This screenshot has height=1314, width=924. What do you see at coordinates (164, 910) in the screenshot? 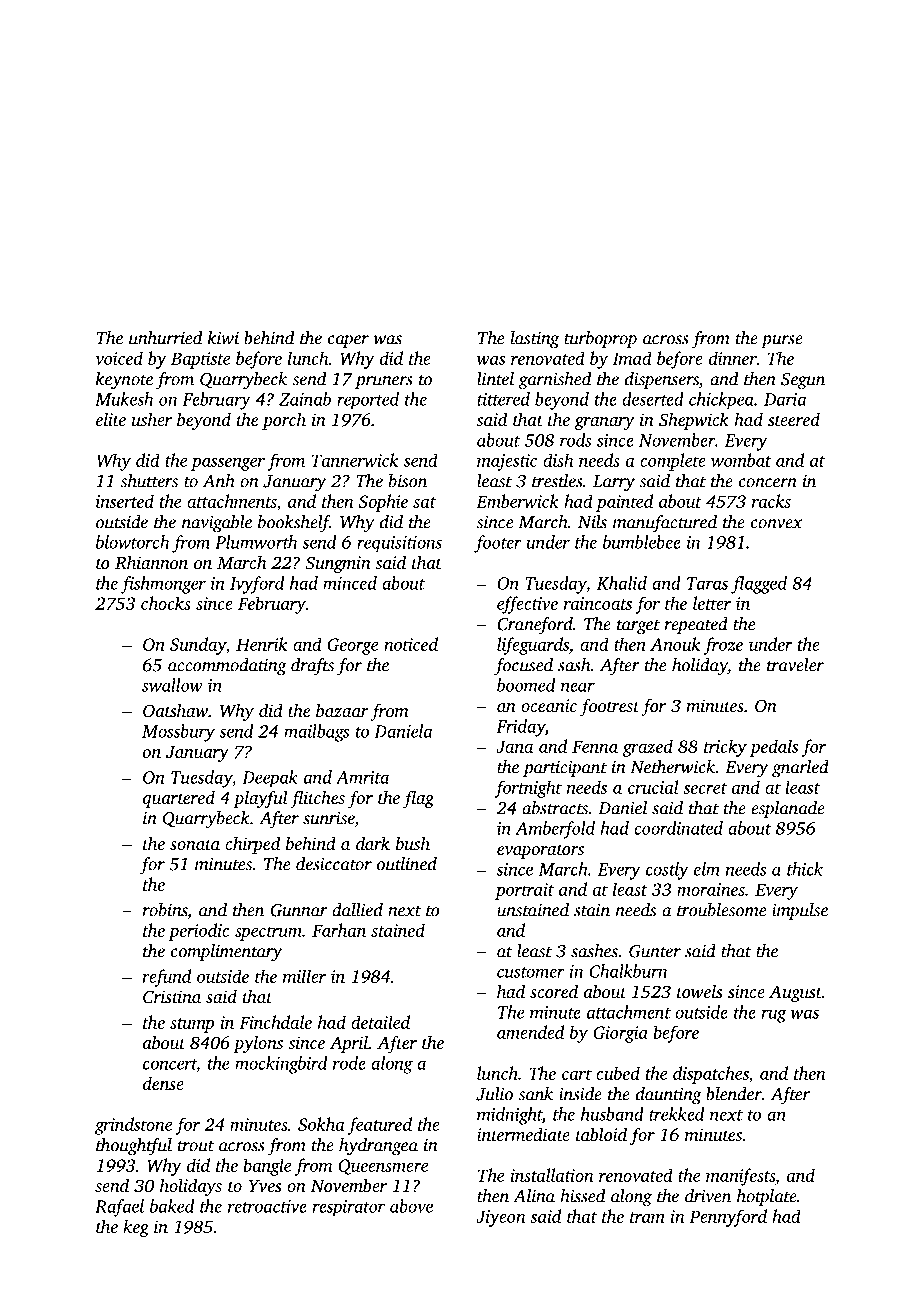
I see `robins` at bounding box center [164, 910].
